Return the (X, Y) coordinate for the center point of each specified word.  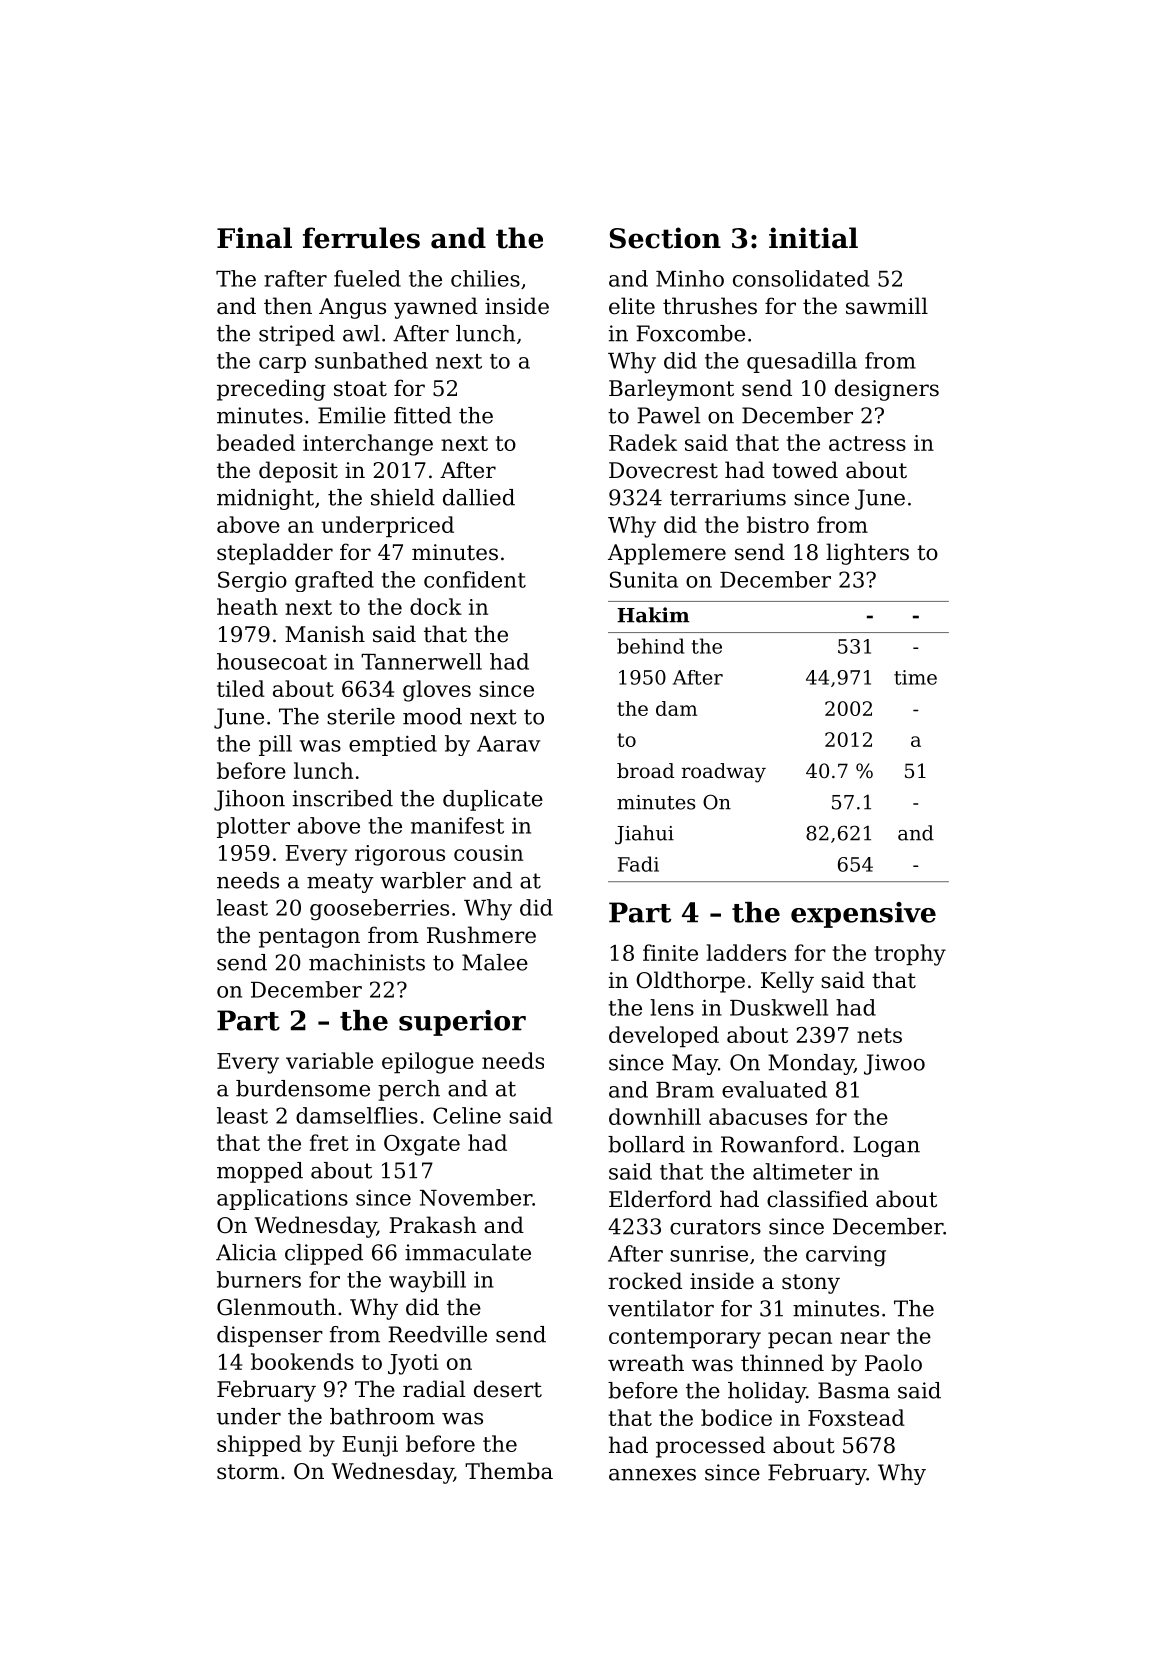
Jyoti (413, 1364)
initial (813, 238)
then (288, 306)
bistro (778, 524)
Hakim (653, 615)
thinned (782, 1363)
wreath (646, 1363)
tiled (241, 688)
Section (665, 238)
